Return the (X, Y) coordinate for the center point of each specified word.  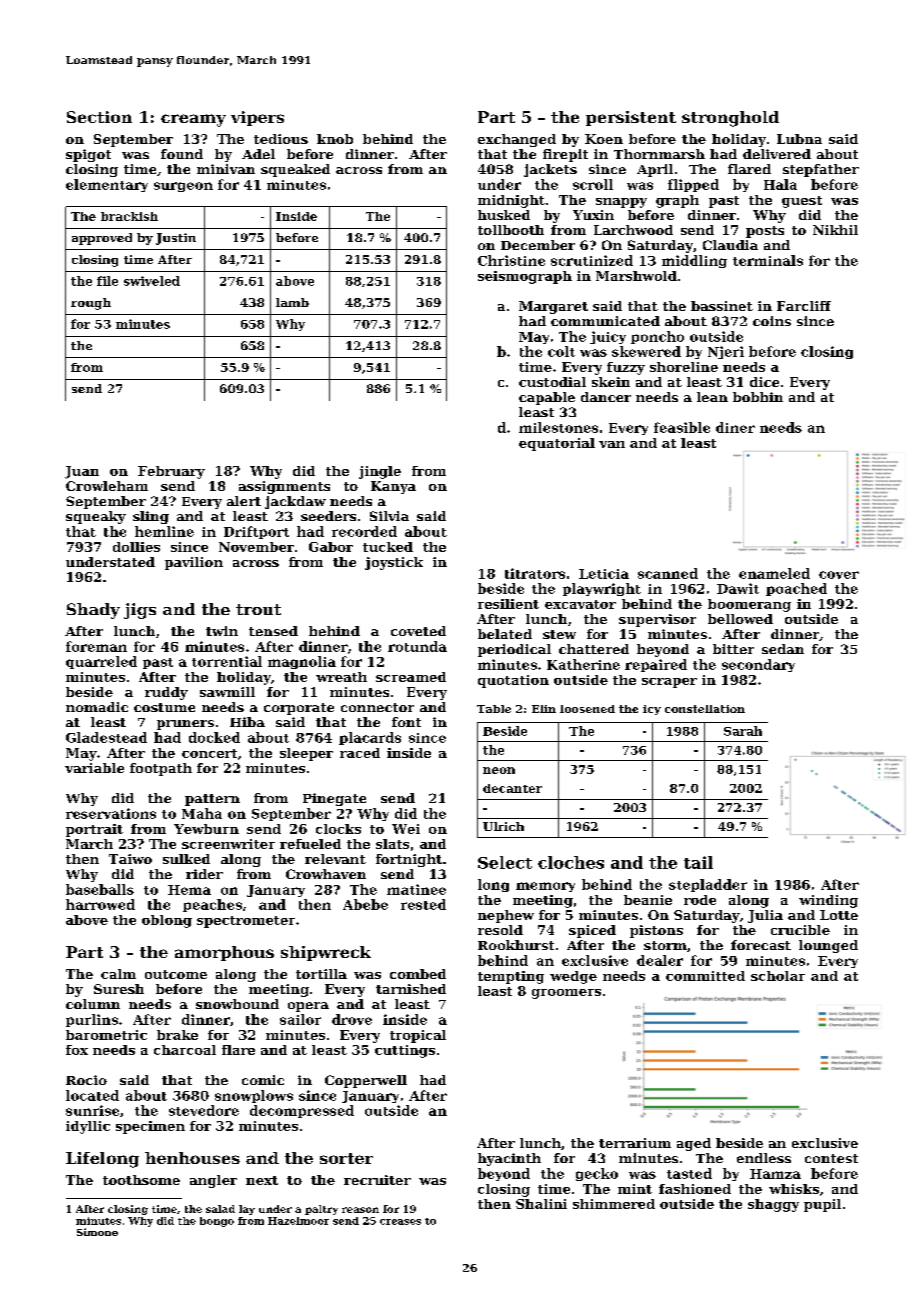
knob (335, 139)
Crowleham (107, 486)
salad (220, 1209)
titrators (535, 573)
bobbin (758, 397)
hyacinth (509, 1159)
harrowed (100, 904)
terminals (768, 260)
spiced (592, 931)
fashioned (695, 1189)
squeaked (295, 170)
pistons (656, 931)
